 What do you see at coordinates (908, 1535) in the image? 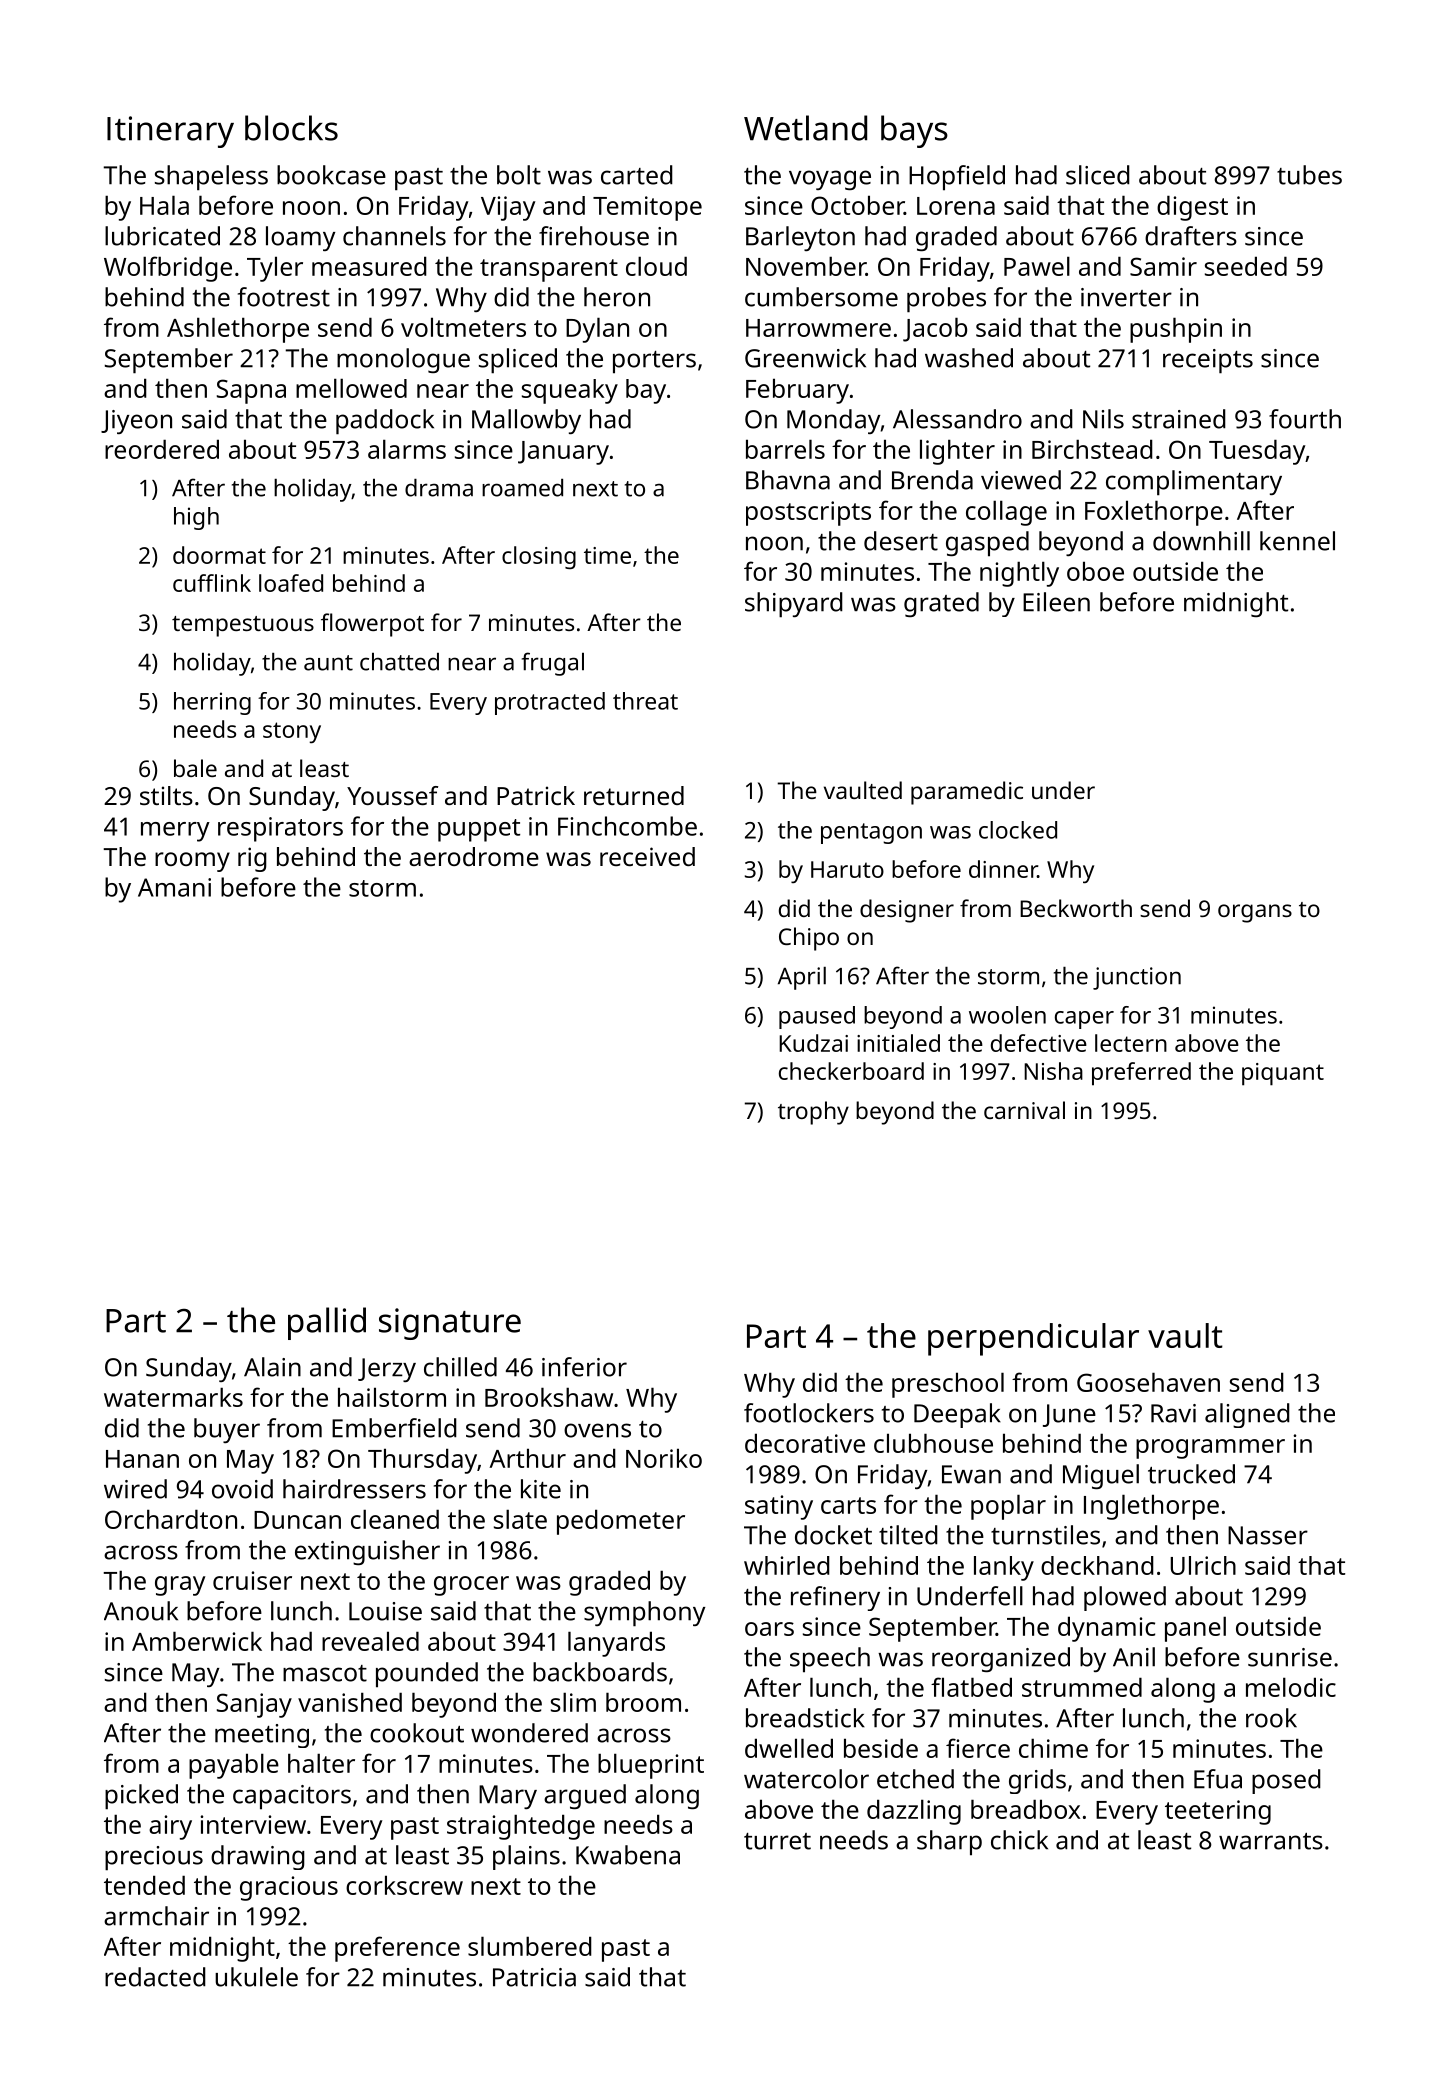
I see `tilted` at bounding box center [908, 1535].
